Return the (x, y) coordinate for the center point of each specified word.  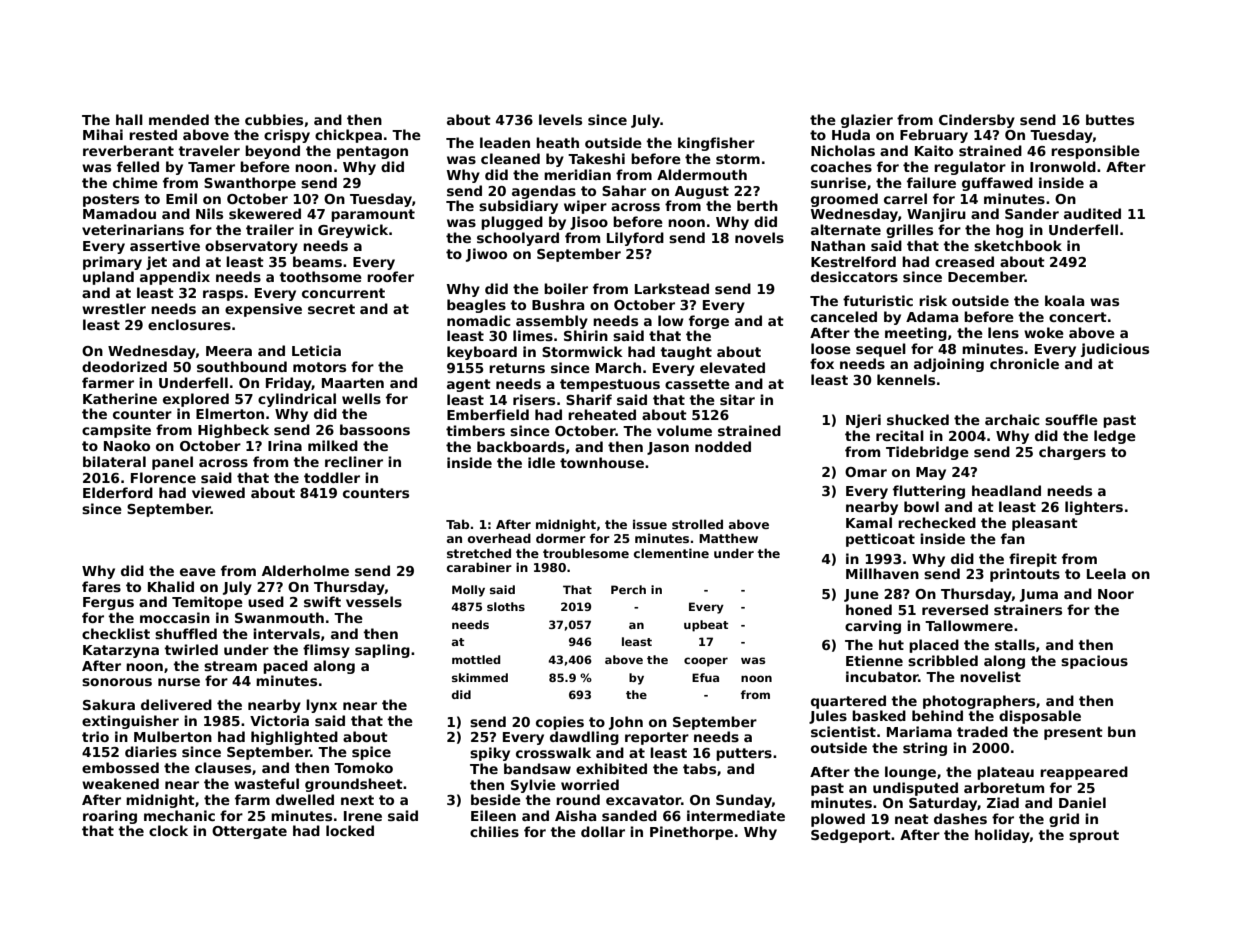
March (618, 367)
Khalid (171, 586)
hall (129, 119)
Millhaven (882, 573)
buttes (1110, 119)
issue (650, 524)
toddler (332, 477)
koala (1064, 300)
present (1073, 733)
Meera (229, 351)
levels (560, 119)
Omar (866, 472)
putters (744, 754)
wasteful (266, 783)
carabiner (479, 567)
